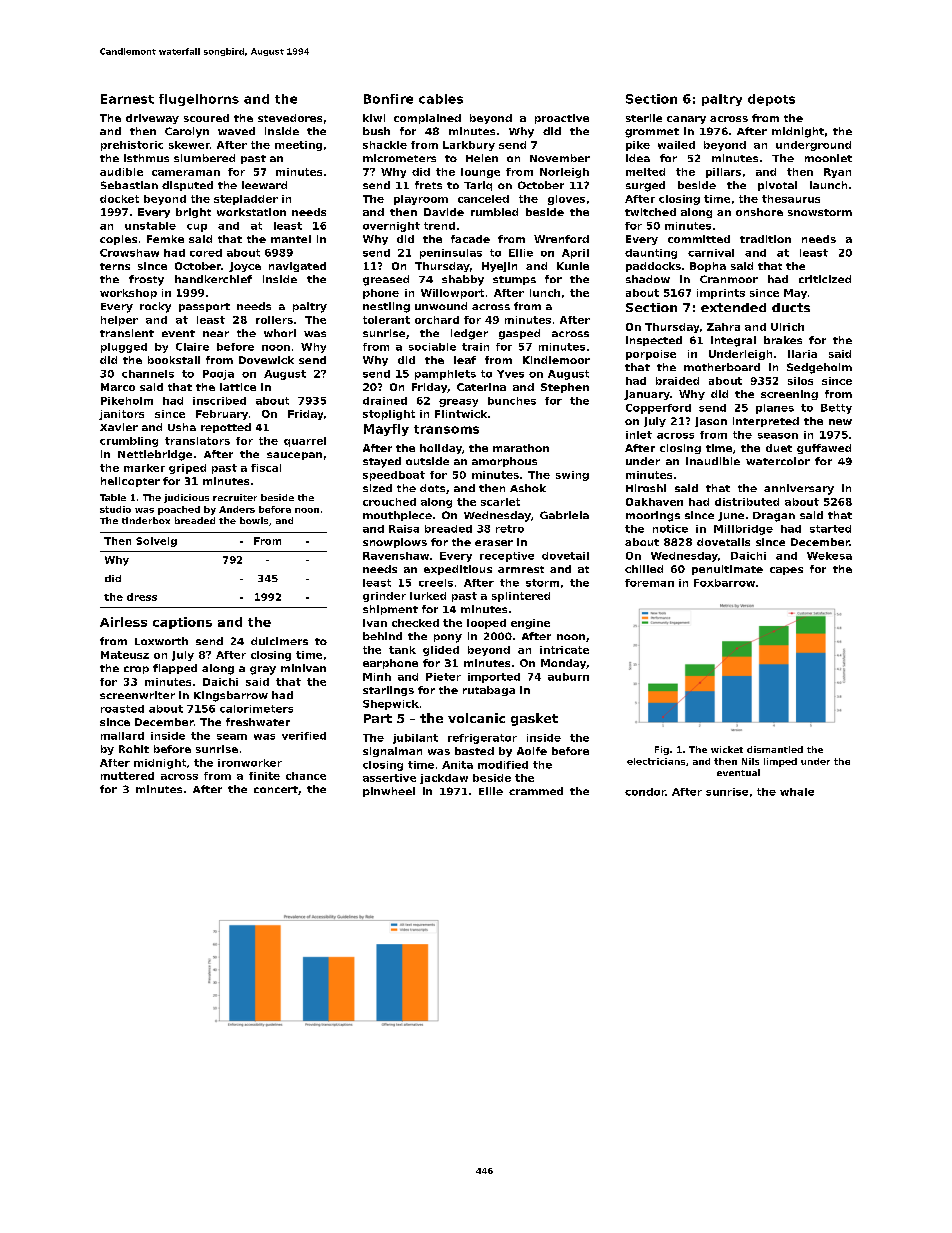 This page has height=1233, width=952. What do you see at coordinates (232, 737) in the page?
I see `seam` at bounding box center [232, 737].
